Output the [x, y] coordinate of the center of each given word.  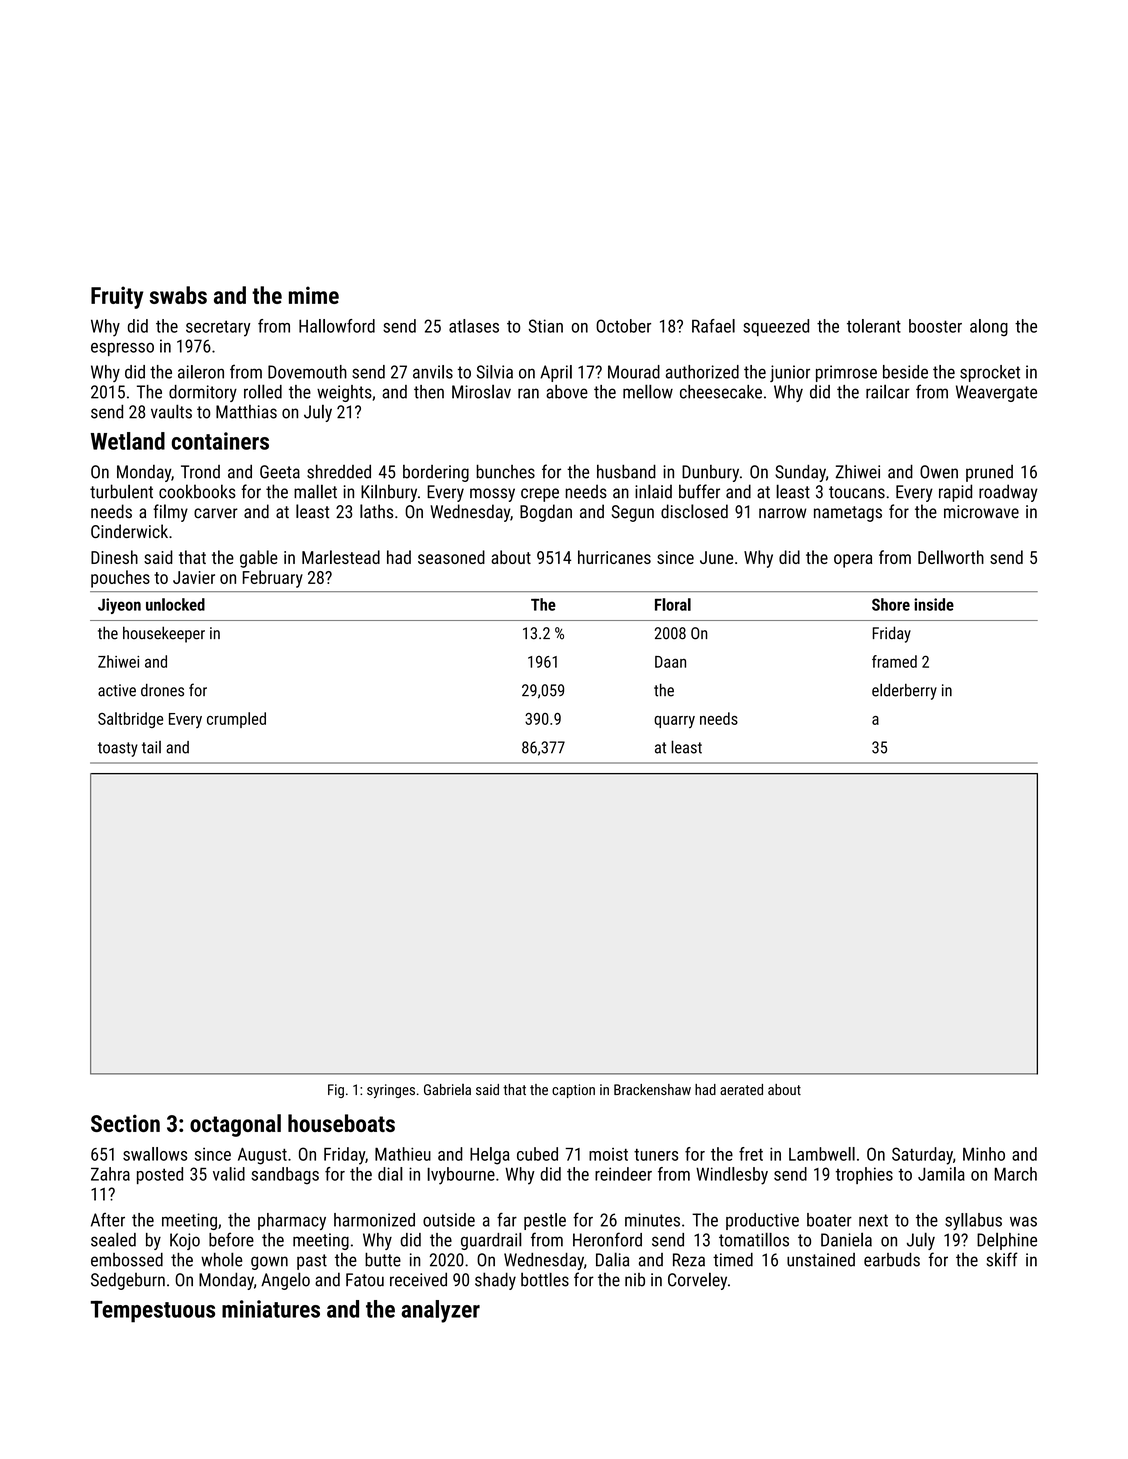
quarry [674, 722]
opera [853, 561]
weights [344, 393]
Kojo [185, 1241]
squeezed [776, 327]
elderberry [904, 691]
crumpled [236, 720]
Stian [546, 326]
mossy [492, 495]
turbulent [121, 491]
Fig [336, 1091]
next [873, 1220]
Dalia [612, 1259]
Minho [984, 1154]
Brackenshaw [652, 1089]
